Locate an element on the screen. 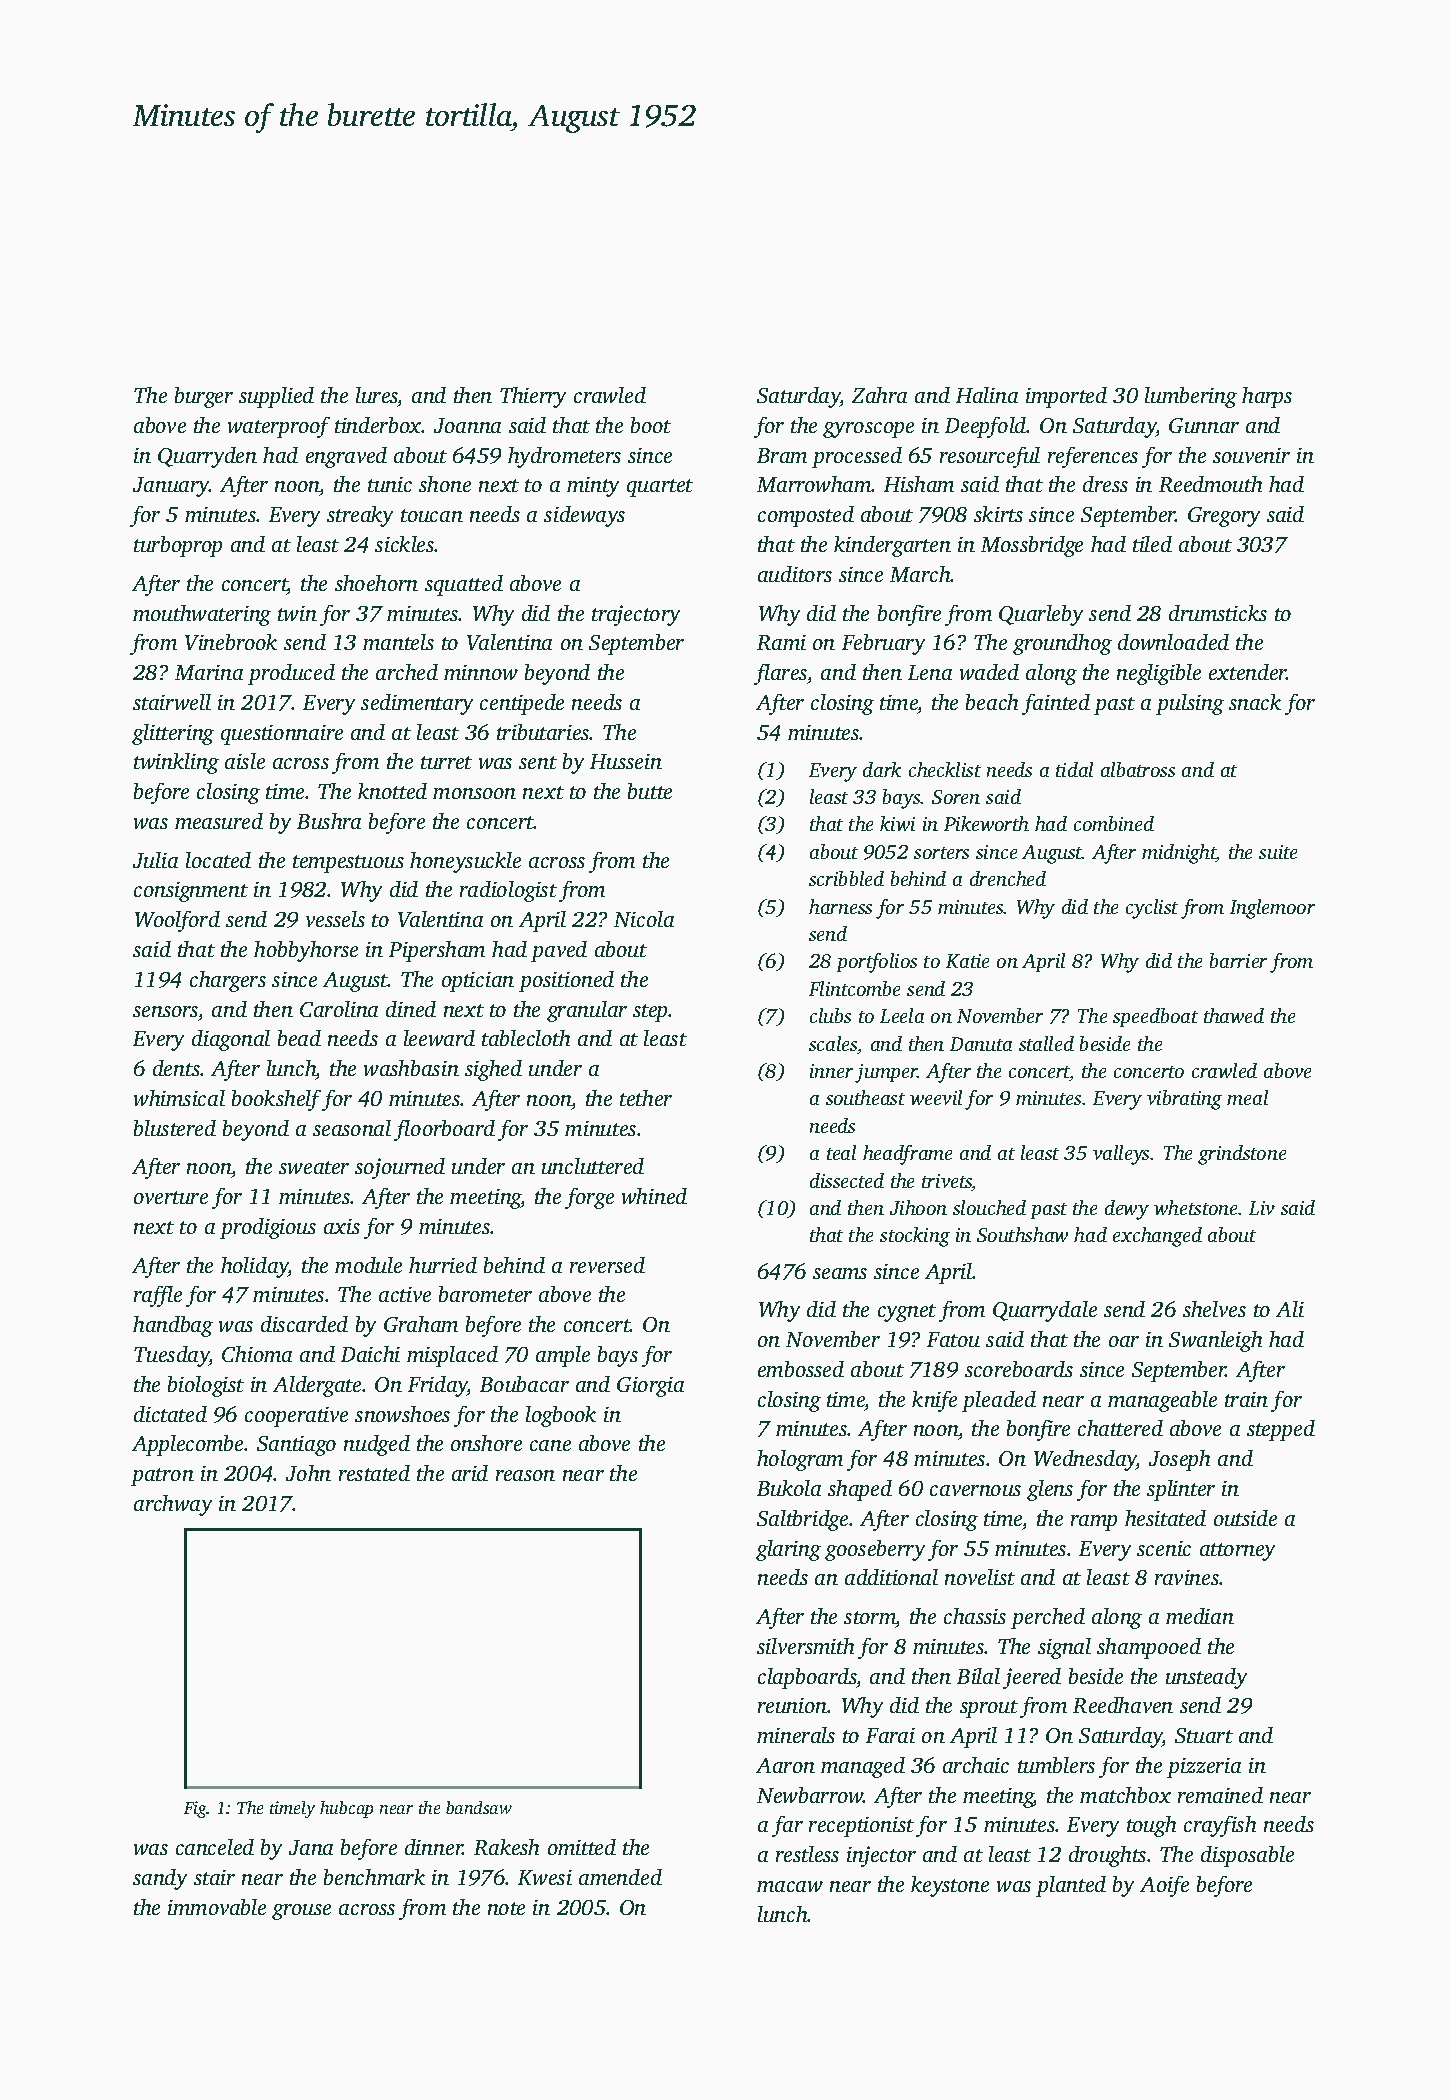 This screenshot has height=2100, width=1450. meal is located at coordinates (1247, 1097).
